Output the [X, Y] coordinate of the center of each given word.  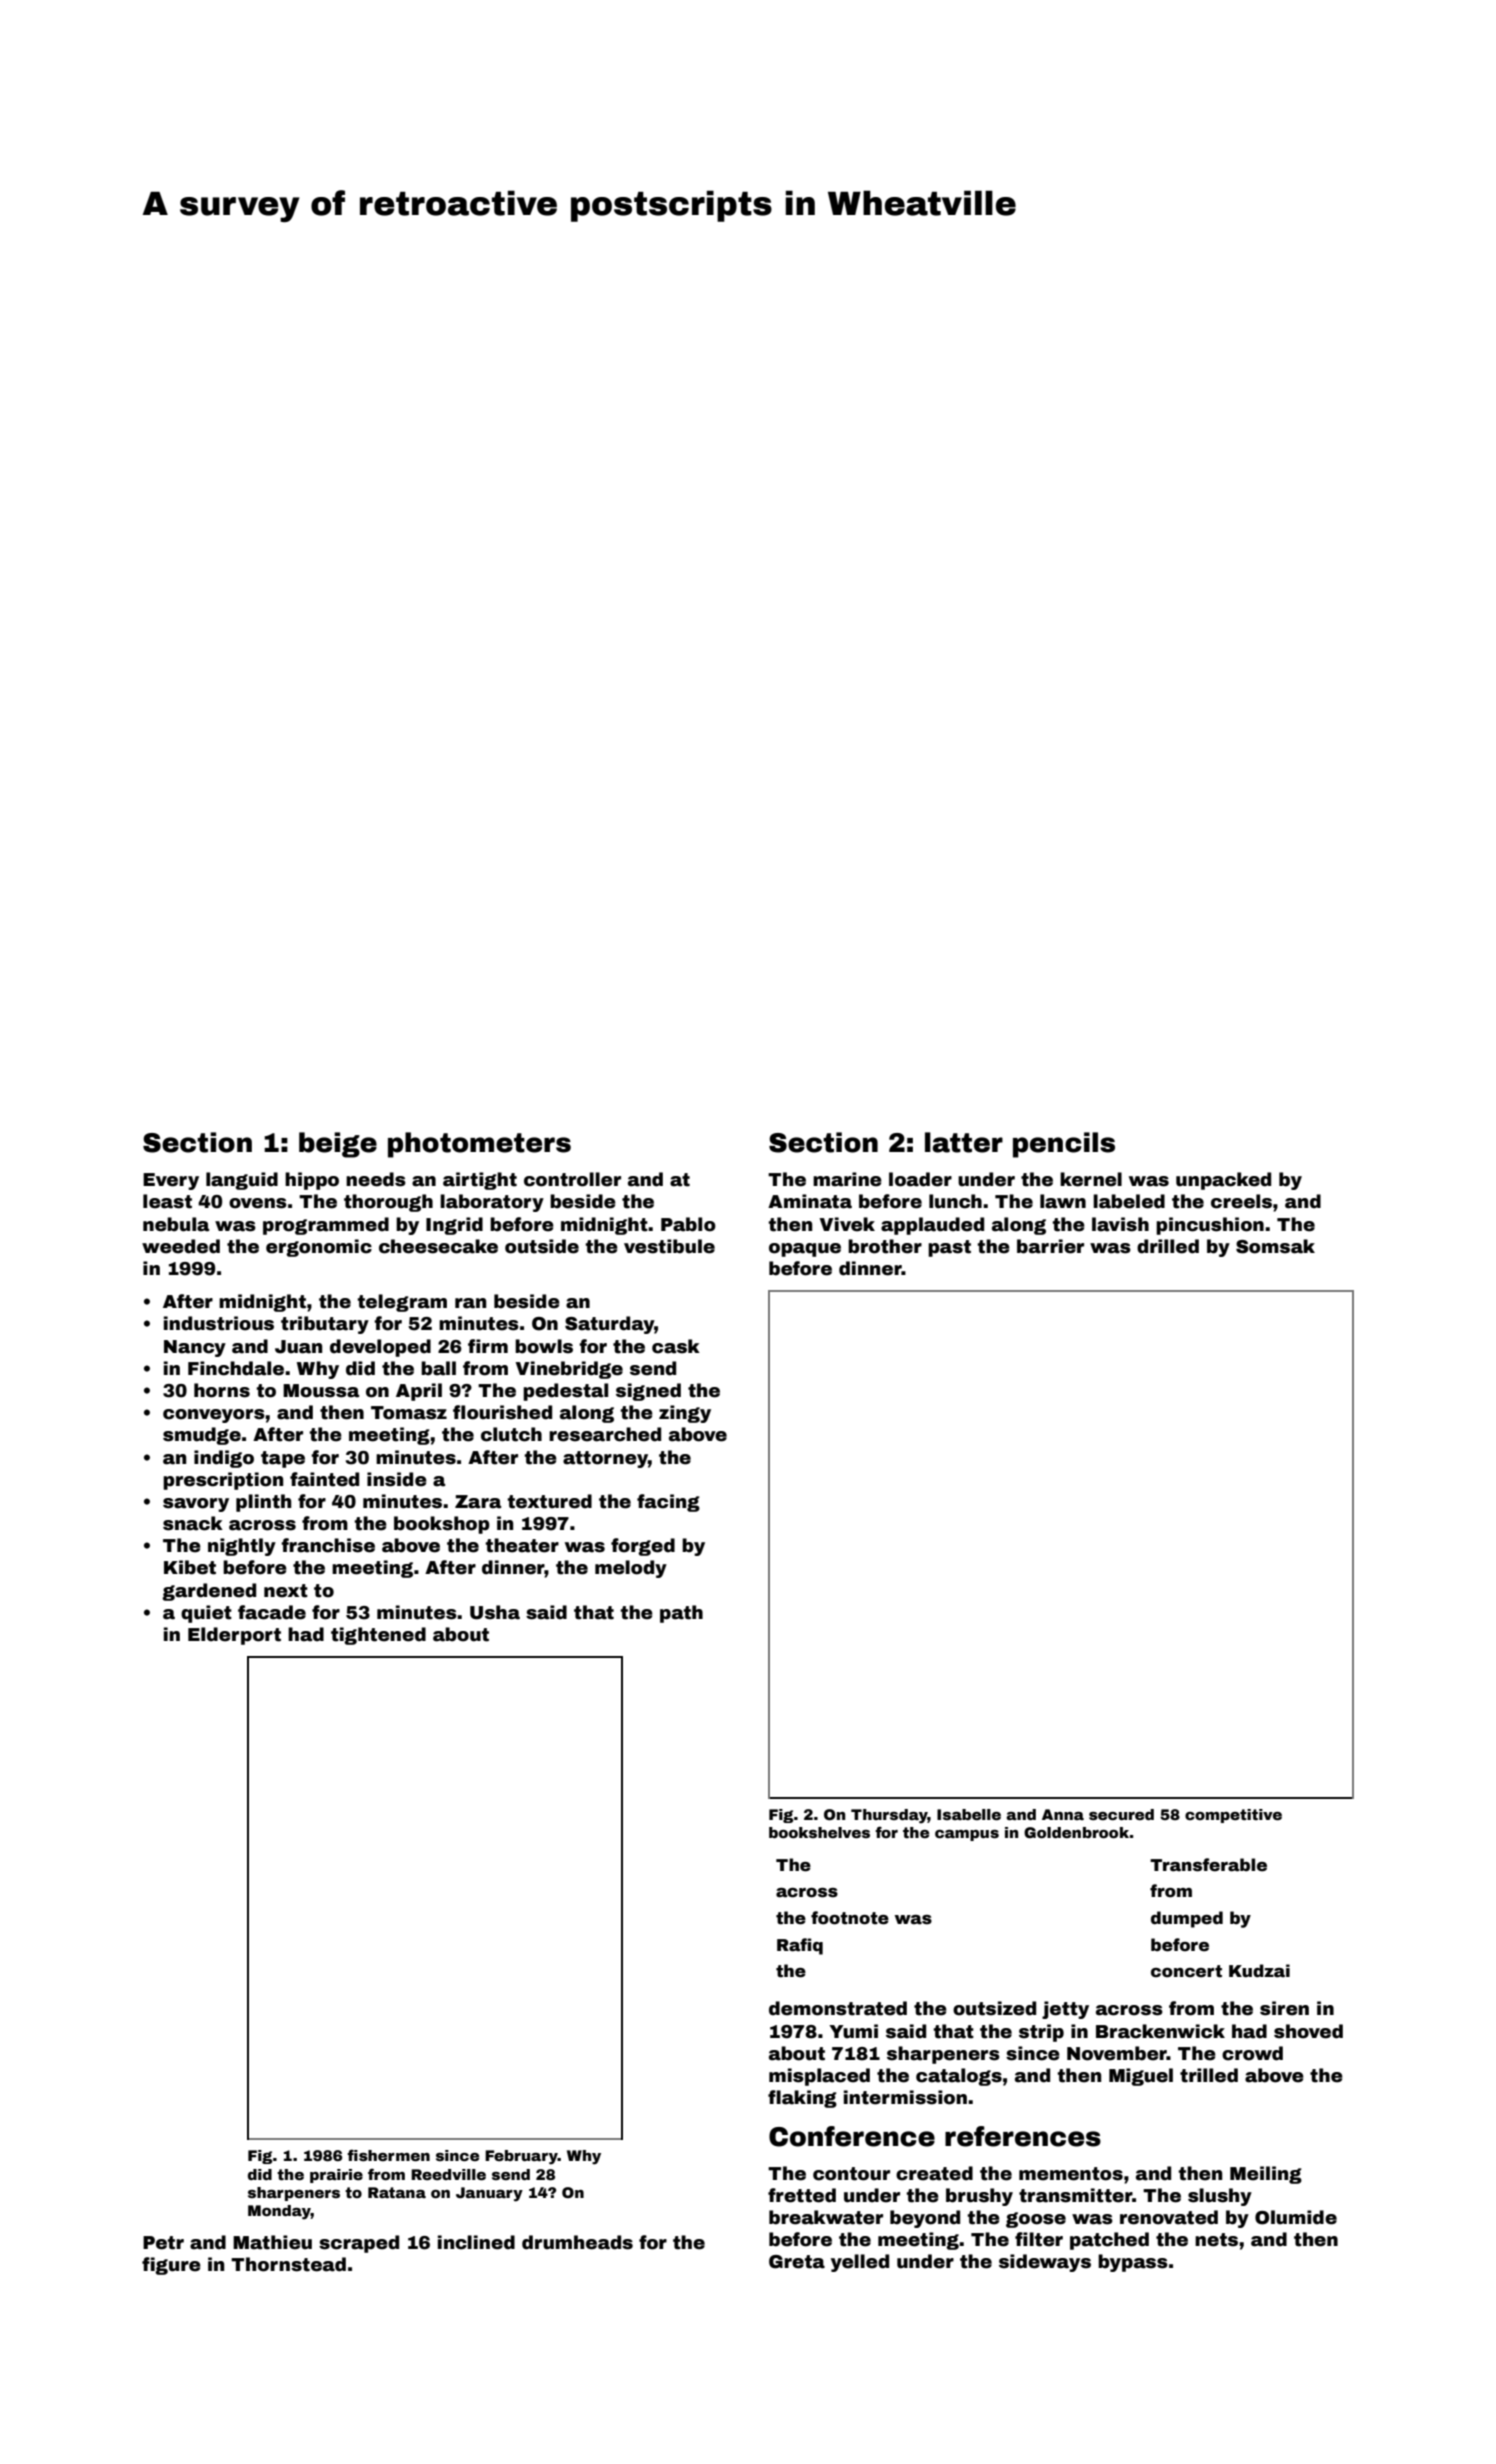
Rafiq [800, 1946]
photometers [479, 1145]
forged [643, 1547]
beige [338, 1145]
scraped [359, 2244]
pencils [1064, 1145]
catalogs [959, 2077]
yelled [860, 2263]
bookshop [442, 1525]
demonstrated [838, 2008]
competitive [1233, 1816]
